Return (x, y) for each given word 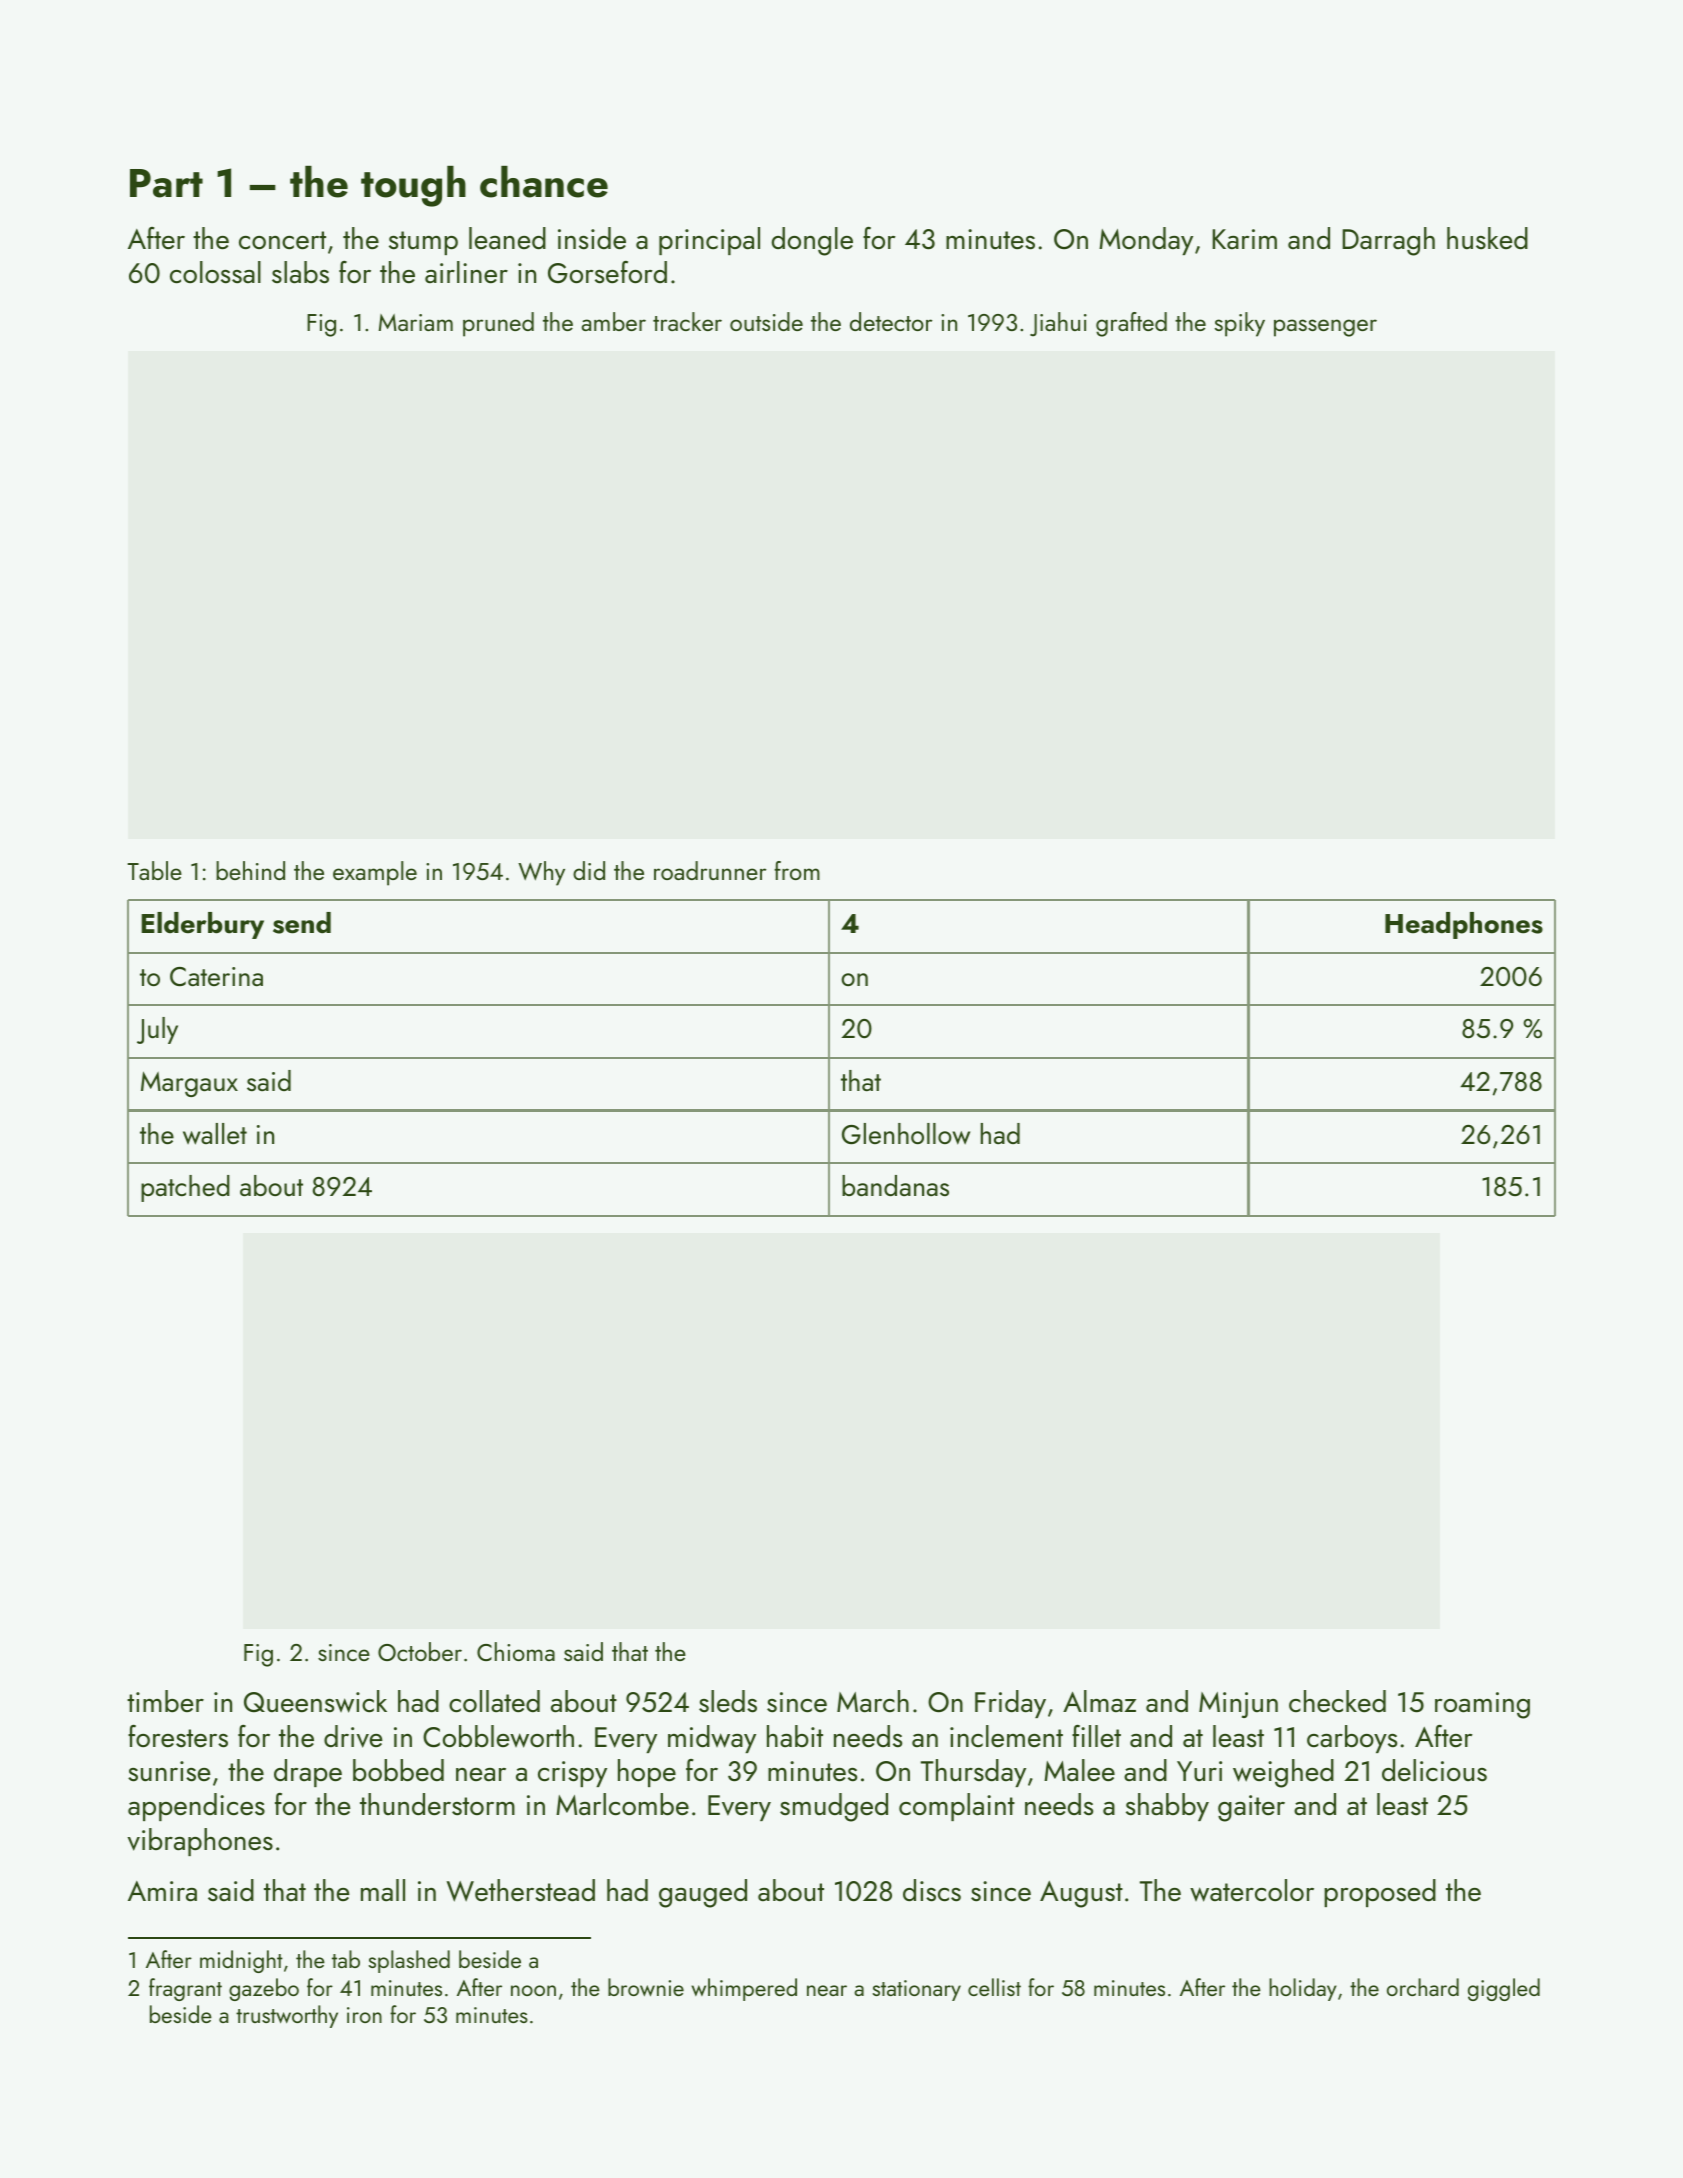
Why (541, 873)
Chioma (516, 1651)
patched (185, 1188)
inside (592, 238)
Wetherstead (521, 1890)
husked (1487, 238)
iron (364, 2015)
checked (1337, 1701)
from (797, 870)
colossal (215, 272)
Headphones (1464, 925)
